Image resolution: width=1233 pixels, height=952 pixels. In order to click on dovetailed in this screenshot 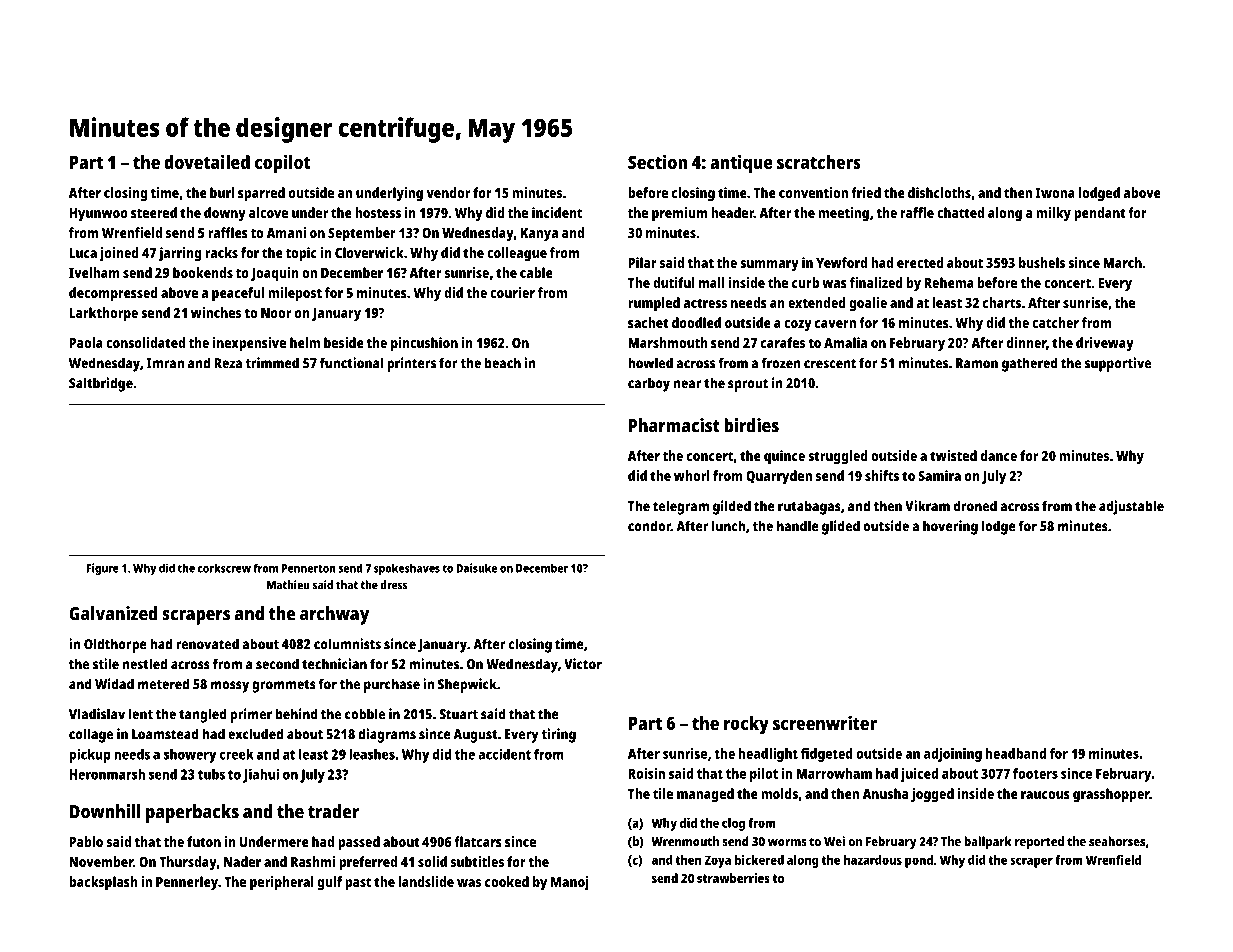, I will do `click(207, 162)`.
